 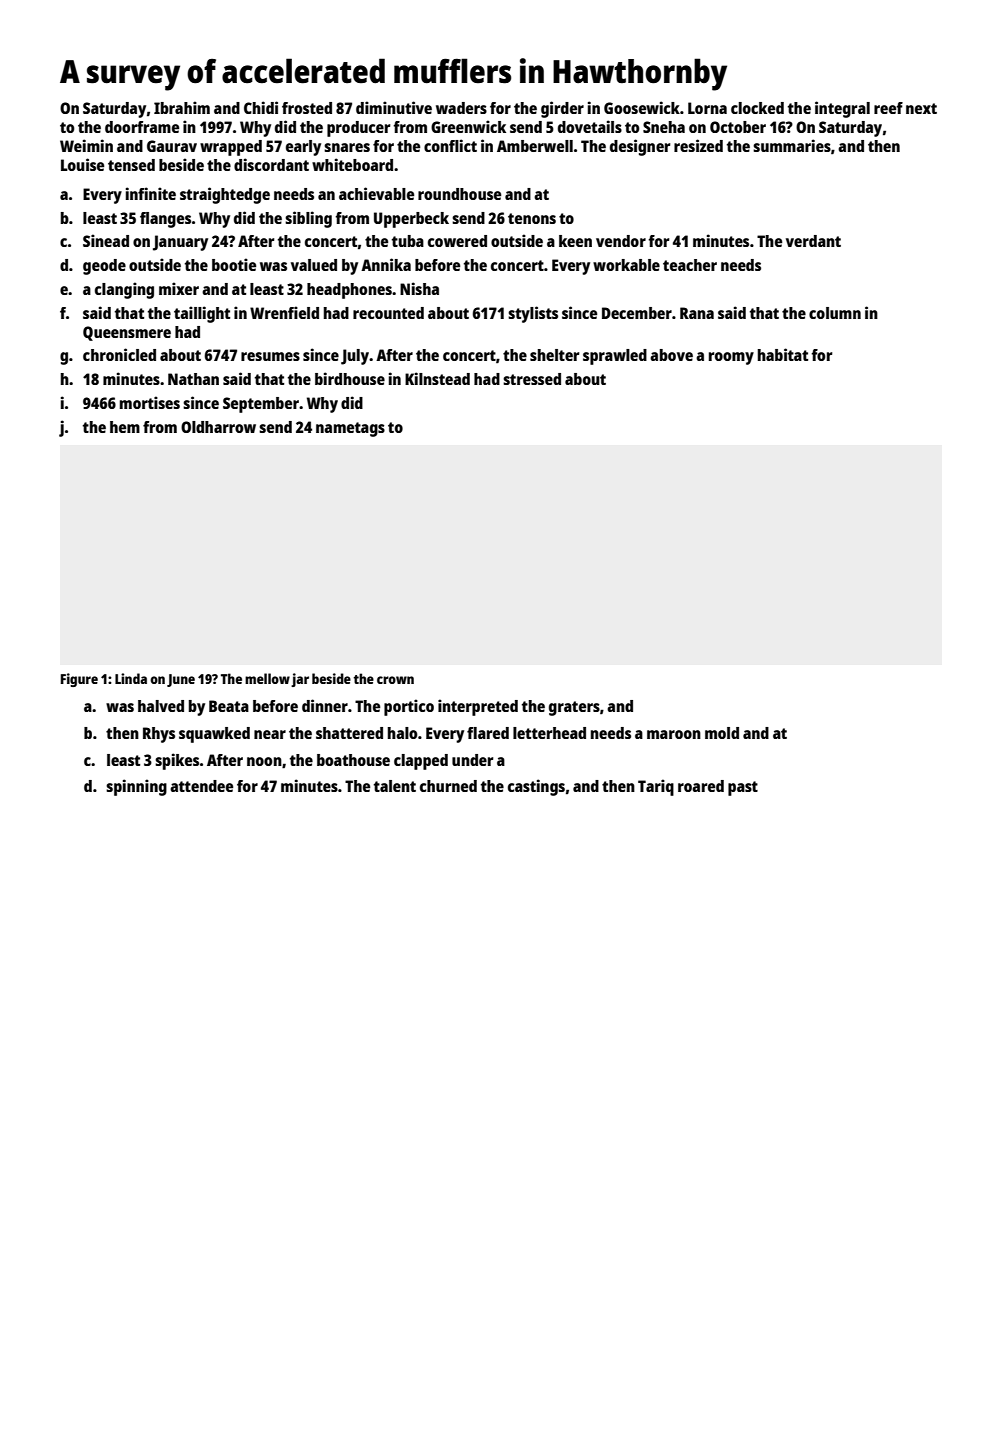 What do you see at coordinates (182, 107) in the page?
I see `Ibrahim` at bounding box center [182, 107].
